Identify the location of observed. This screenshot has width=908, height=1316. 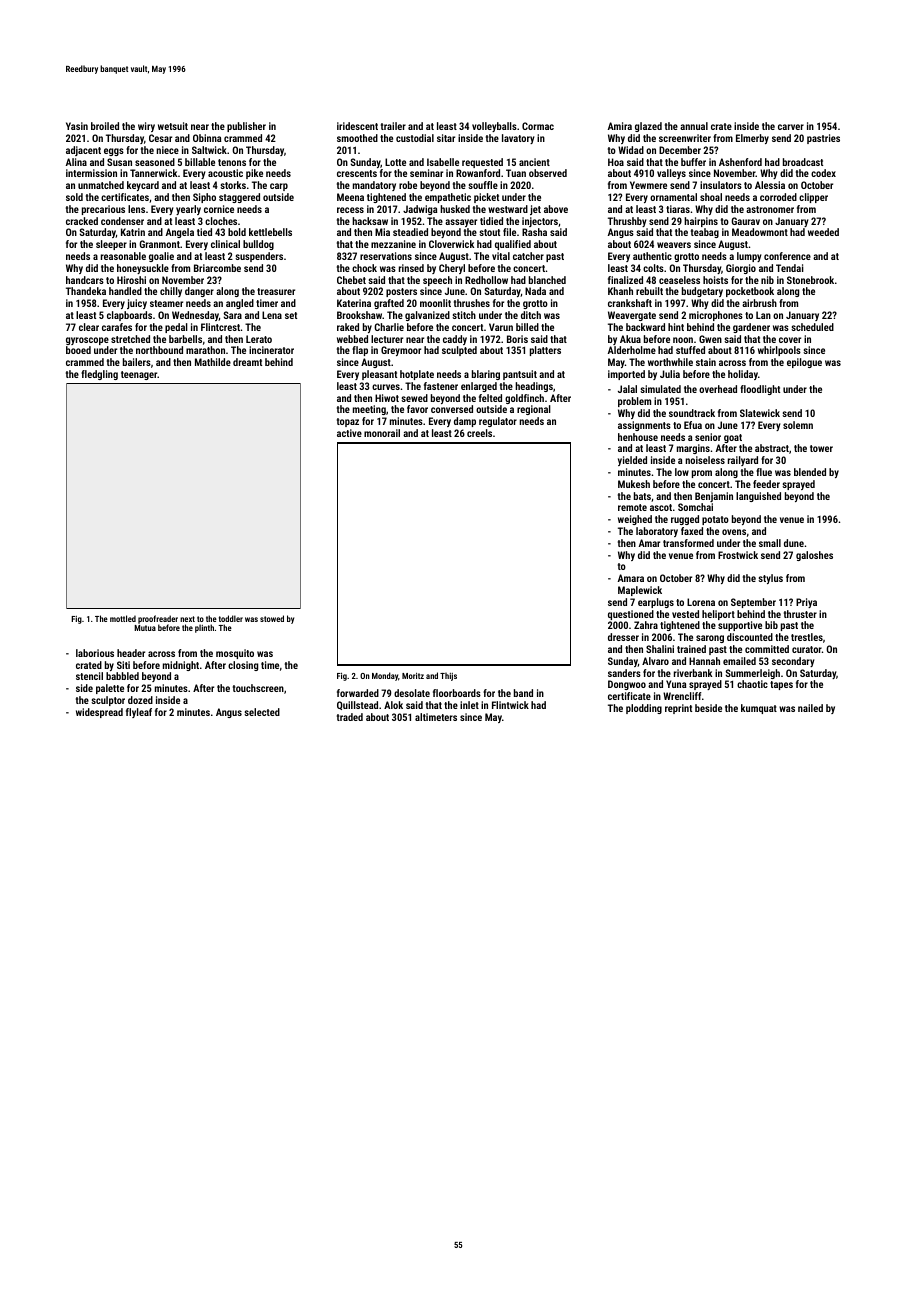
(548, 173).
